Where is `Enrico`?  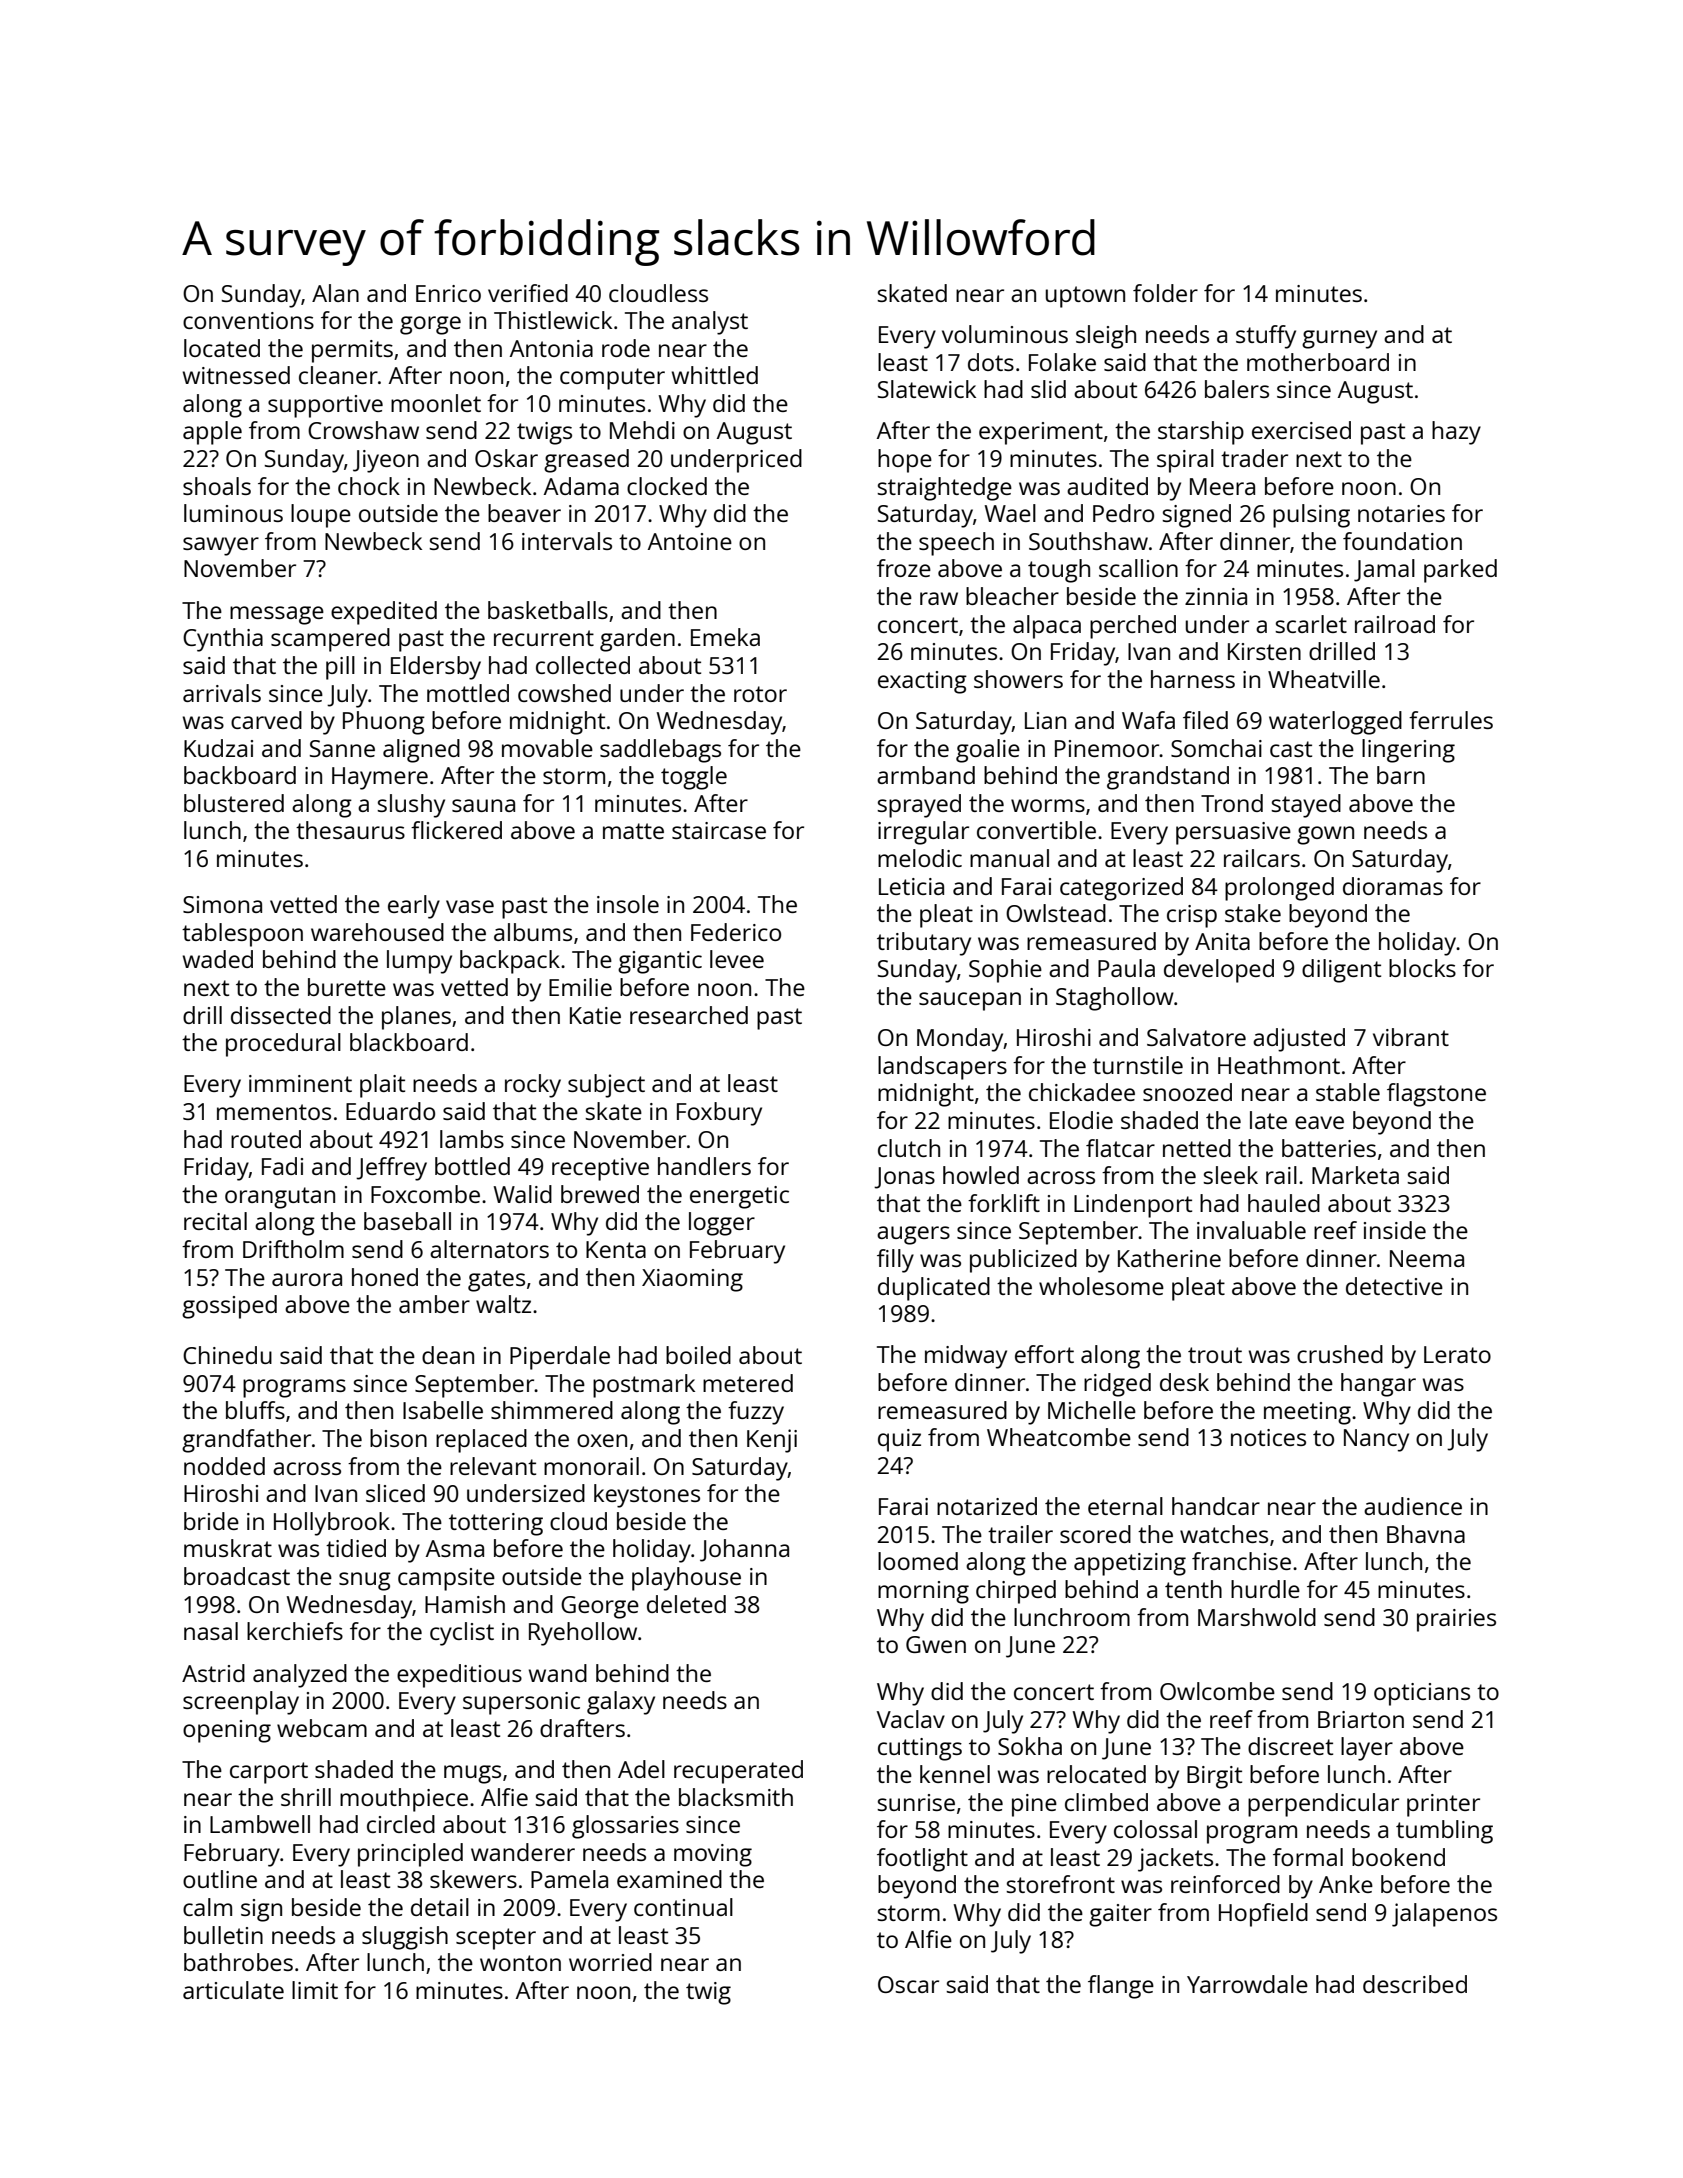 Enrico is located at coordinates (448, 293).
